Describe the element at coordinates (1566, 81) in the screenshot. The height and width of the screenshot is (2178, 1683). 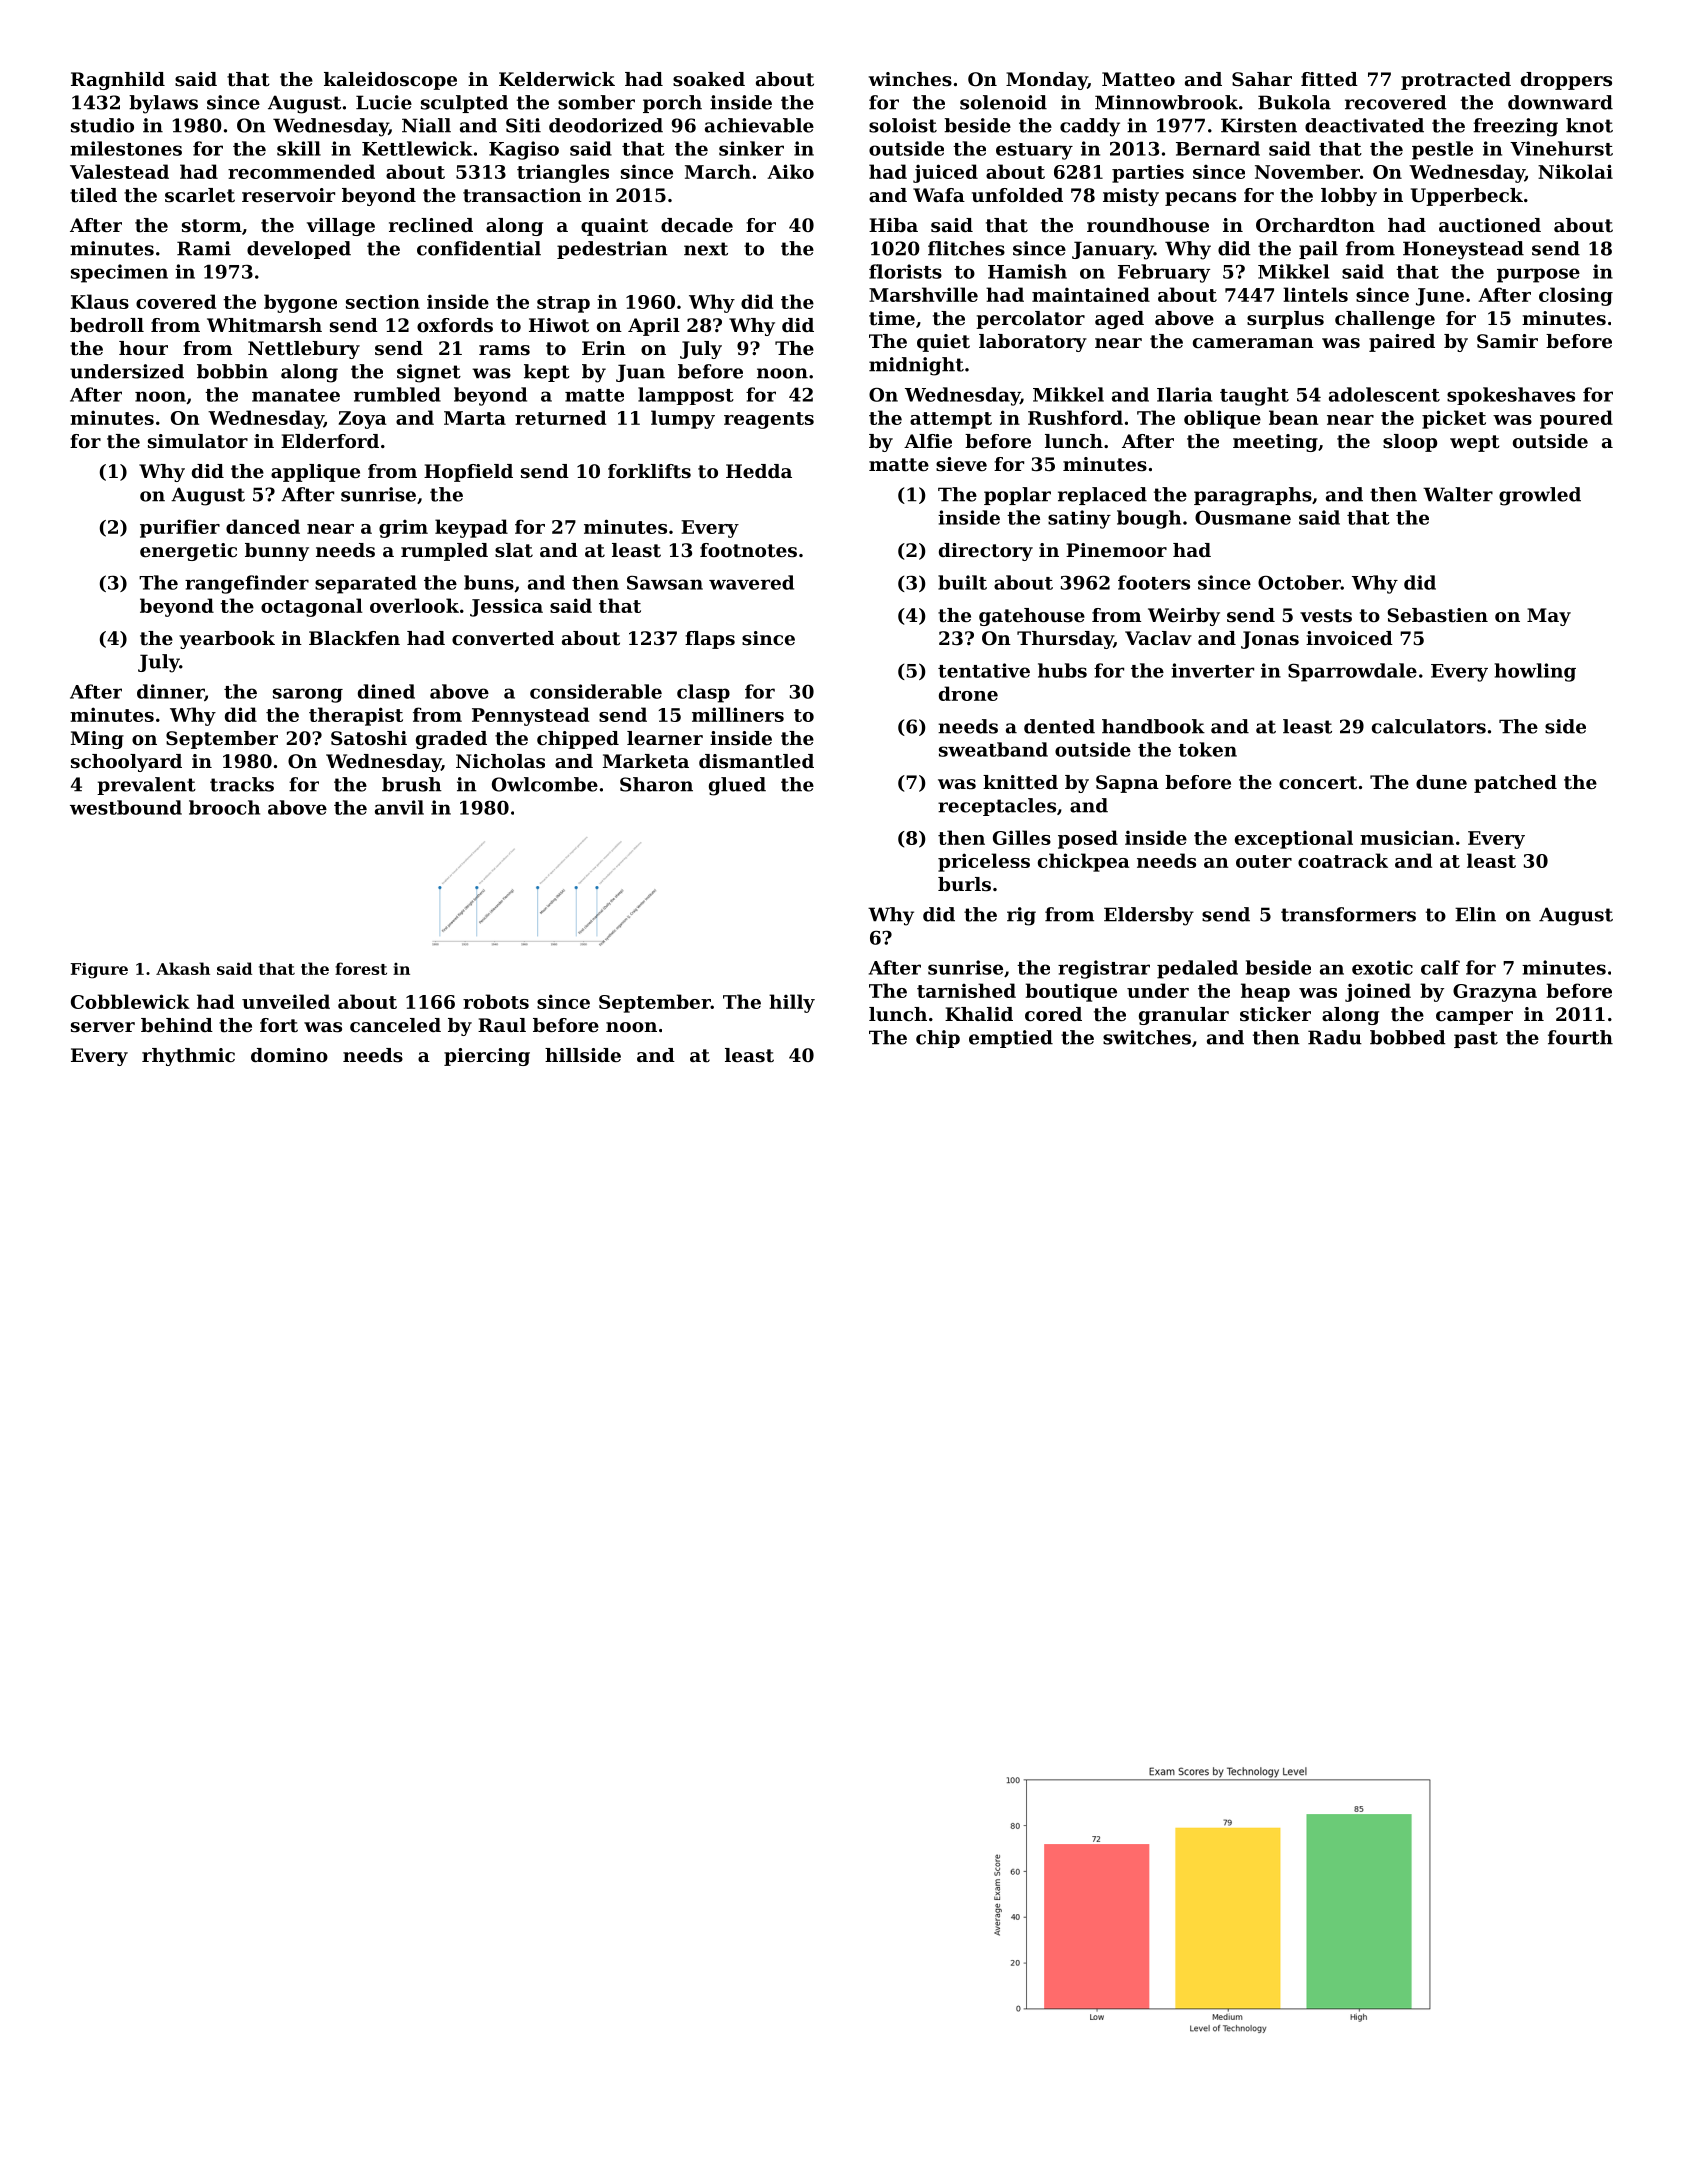
I see `droppers` at that location.
